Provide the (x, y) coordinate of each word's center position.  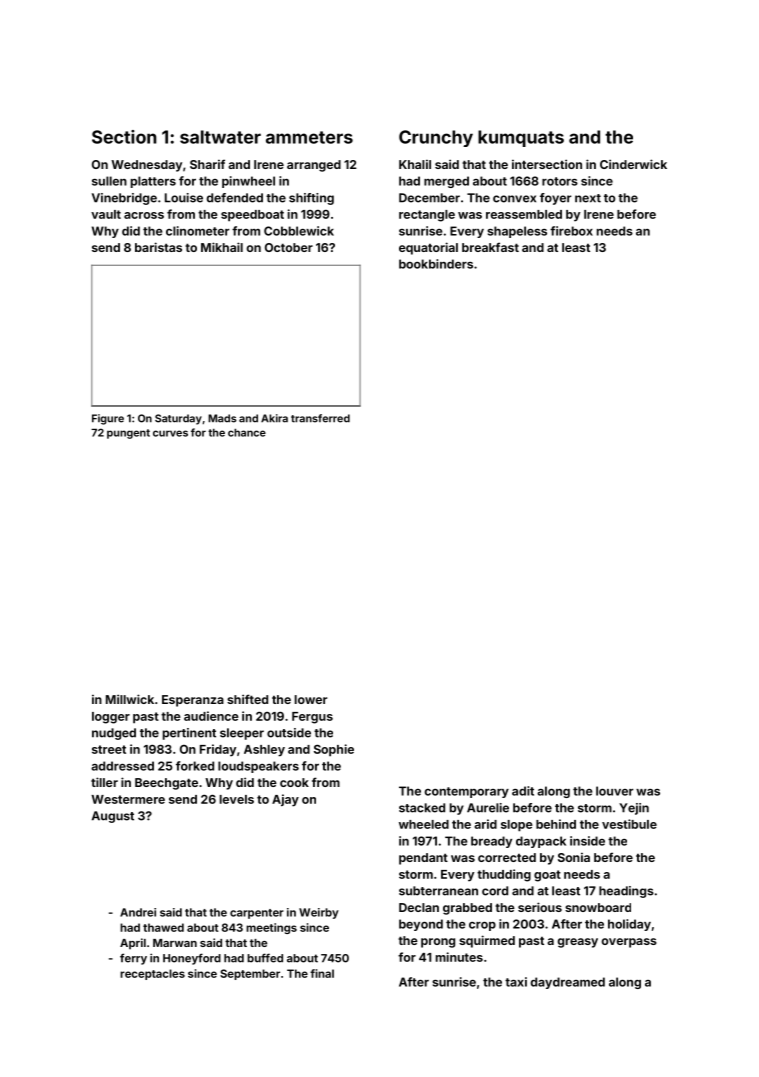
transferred (320, 418)
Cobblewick (299, 231)
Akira (274, 418)
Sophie (334, 750)
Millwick (130, 699)
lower (311, 699)
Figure (108, 419)
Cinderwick (633, 164)
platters (153, 182)
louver (615, 791)
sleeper (242, 734)
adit (523, 791)
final (322, 973)
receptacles (152, 974)
